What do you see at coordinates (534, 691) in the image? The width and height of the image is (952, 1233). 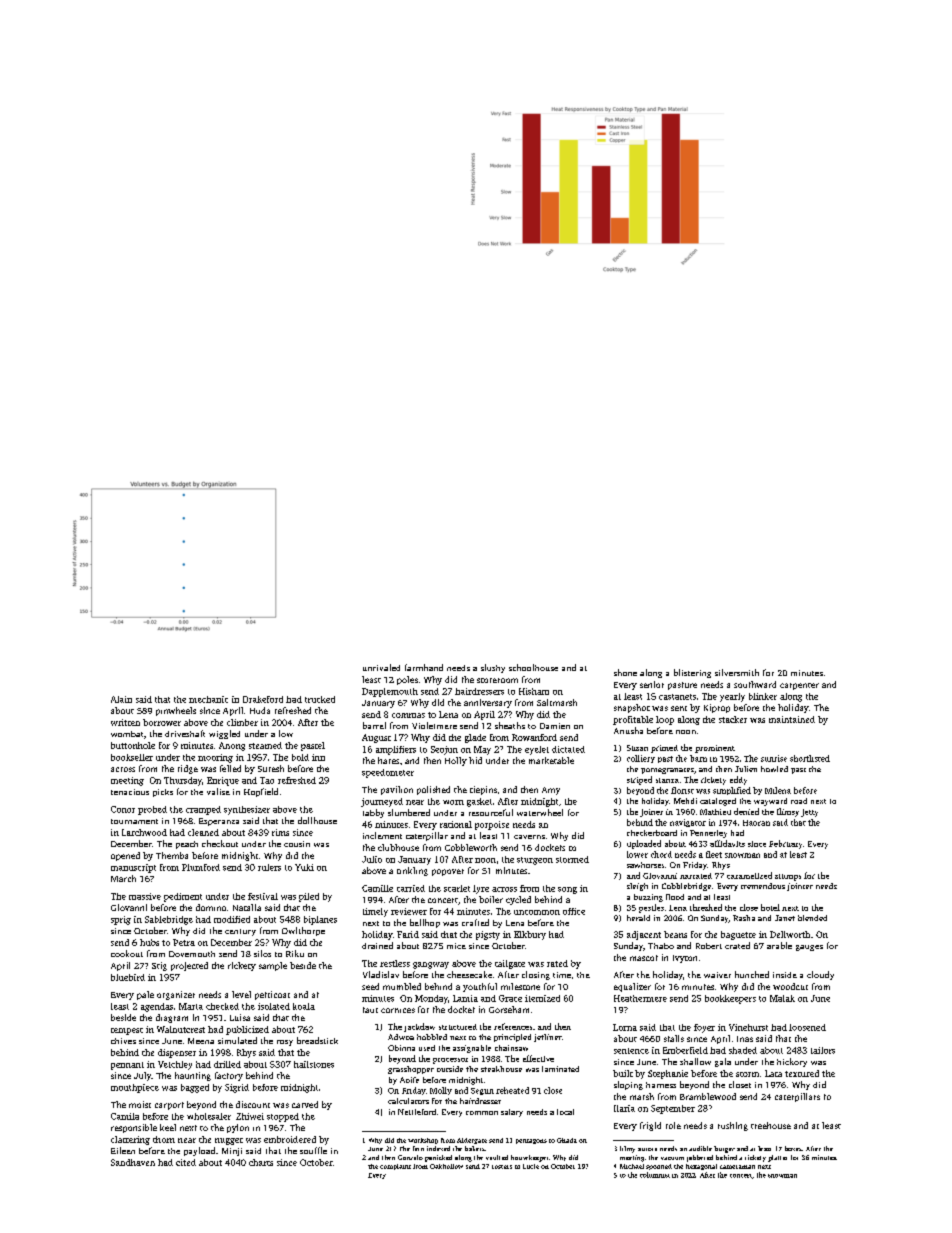 I see `Hisham` at bounding box center [534, 691].
